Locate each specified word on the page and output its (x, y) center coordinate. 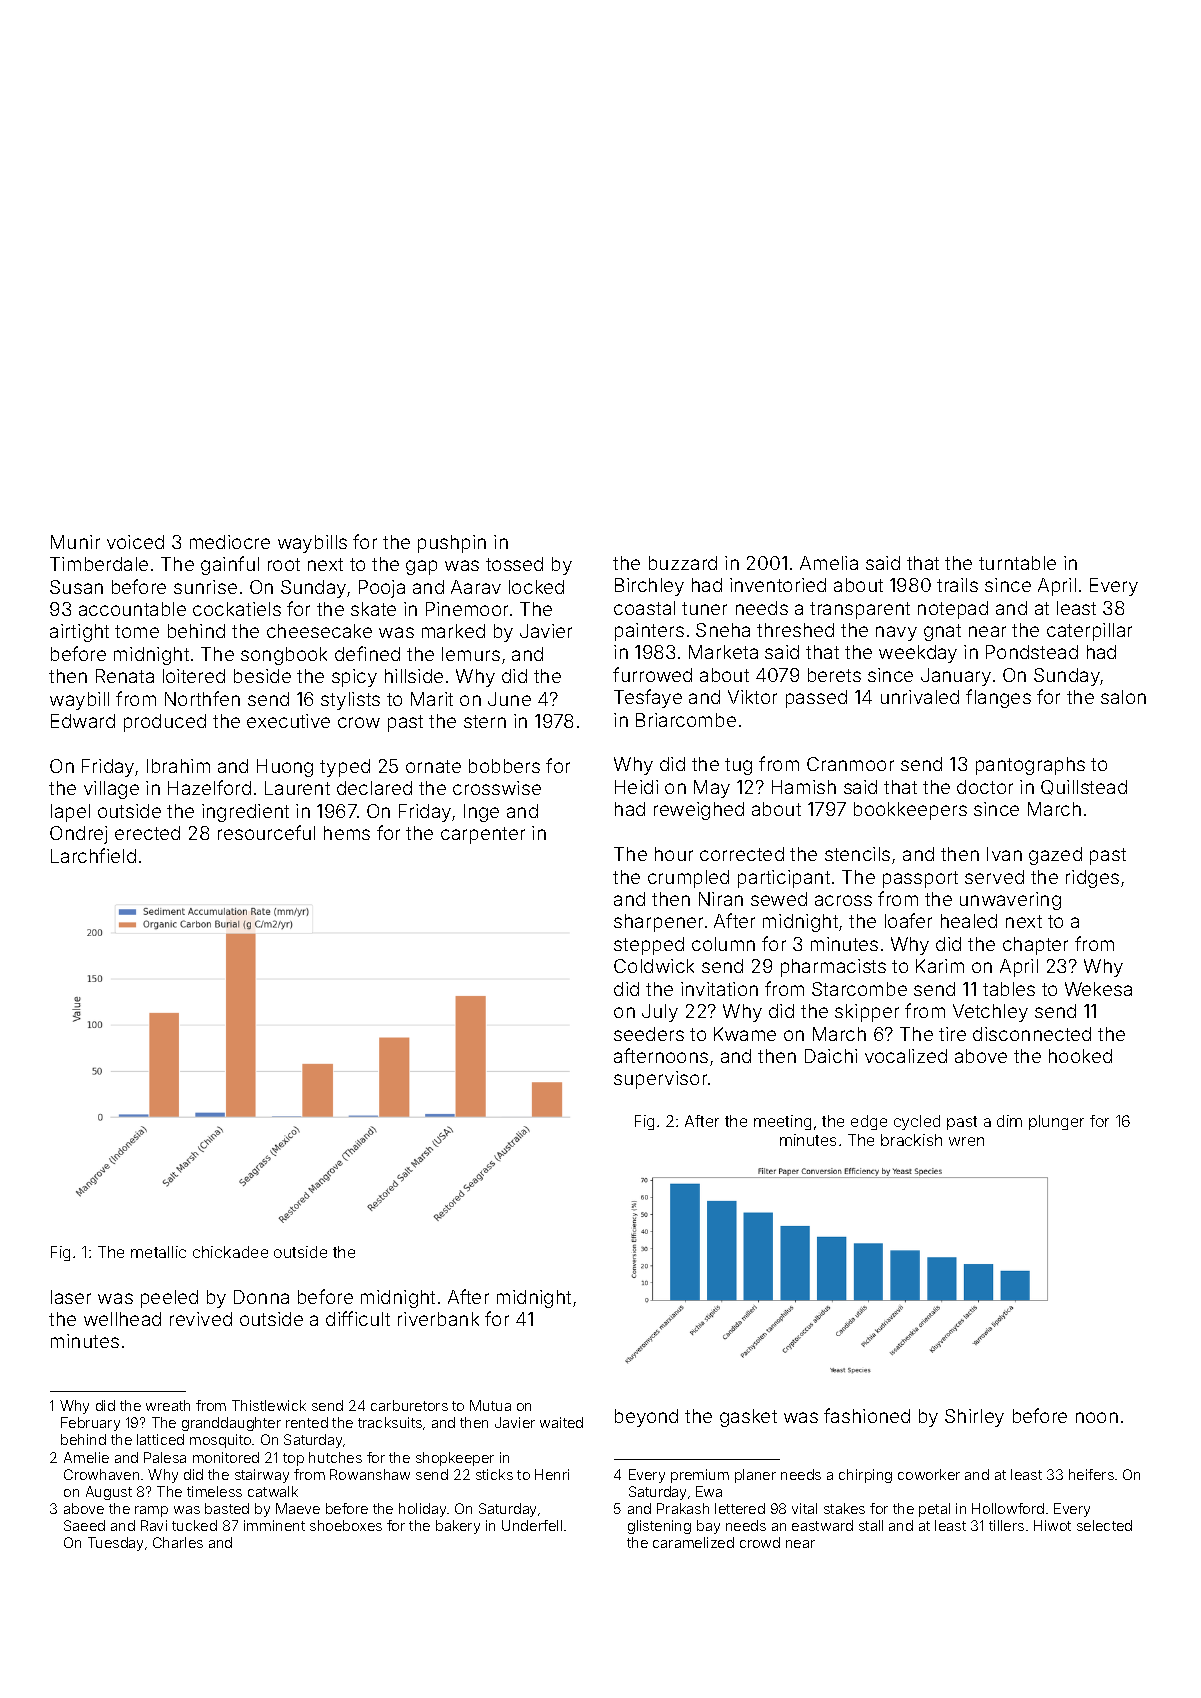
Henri (552, 1474)
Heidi (636, 787)
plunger (1056, 1122)
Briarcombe (686, 720)
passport (920, 879)
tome (137, 631)
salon (1123, 697)
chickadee (230, 1252)
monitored (226, 1457)
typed (345, 768)
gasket (748, 1418)
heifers (1091, 1474)
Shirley (974, 1418)
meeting (782, 1122)
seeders (649, 1034)
